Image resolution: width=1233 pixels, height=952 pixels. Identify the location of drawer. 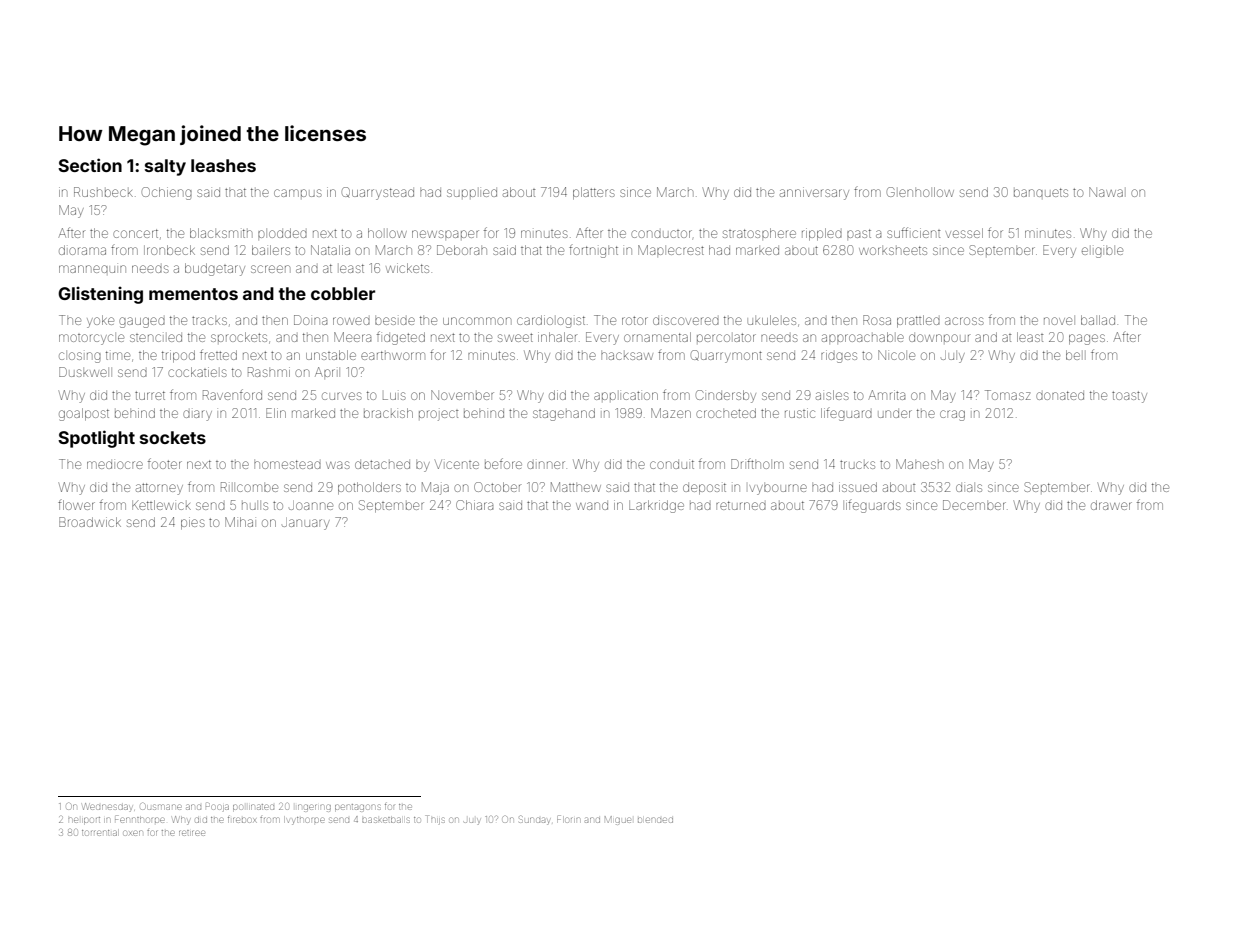
(1111, 505).
